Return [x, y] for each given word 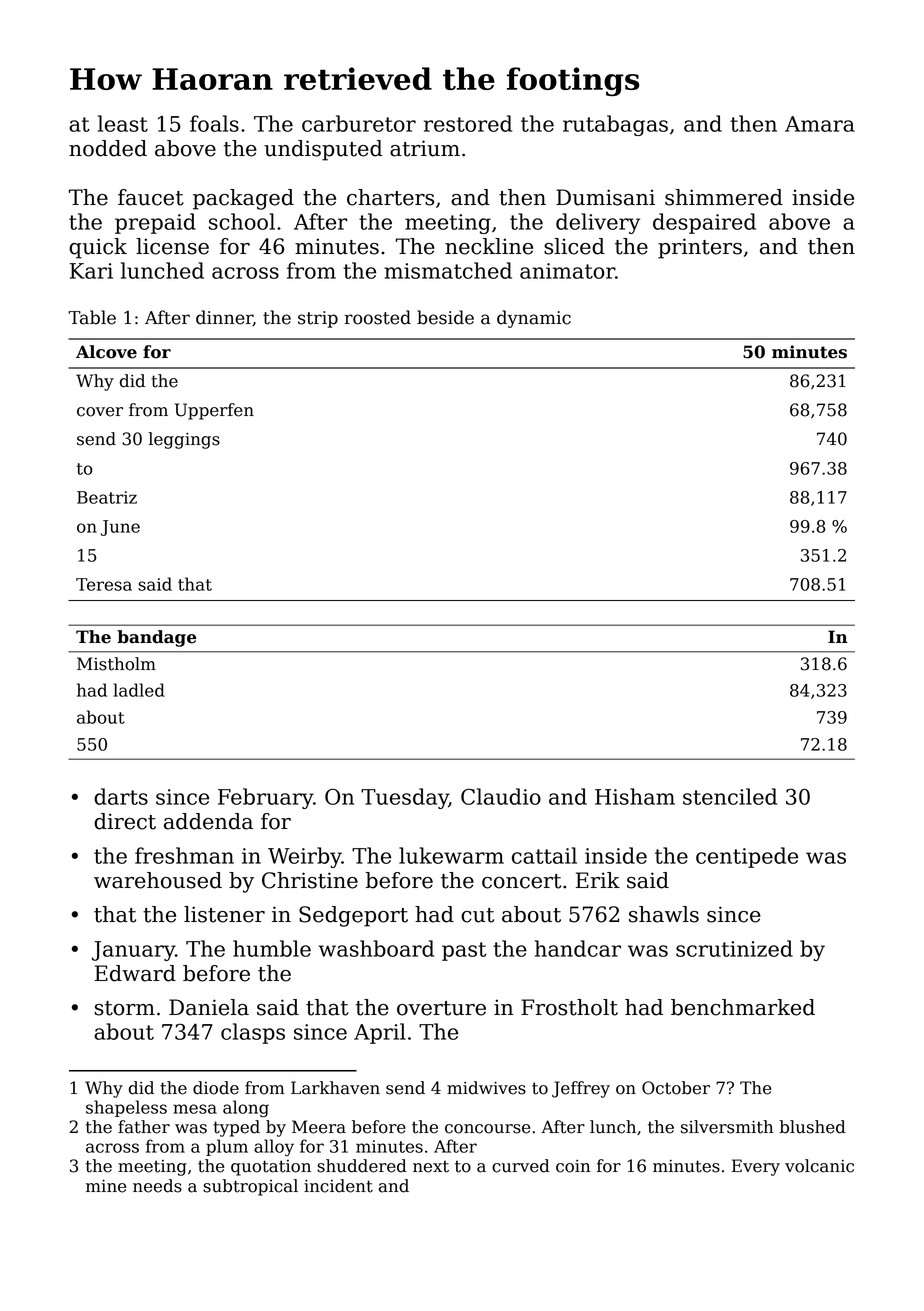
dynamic [534, 319]
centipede [747, 857]
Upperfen [214, 411]
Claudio [501, 796]
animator [567, 271]
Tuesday [405, 798]
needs [157, 1186]
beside [445, 317]
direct [125, 821]
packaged [243, 199]
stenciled [730, 796]
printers [700, 248]
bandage [156, 638]
